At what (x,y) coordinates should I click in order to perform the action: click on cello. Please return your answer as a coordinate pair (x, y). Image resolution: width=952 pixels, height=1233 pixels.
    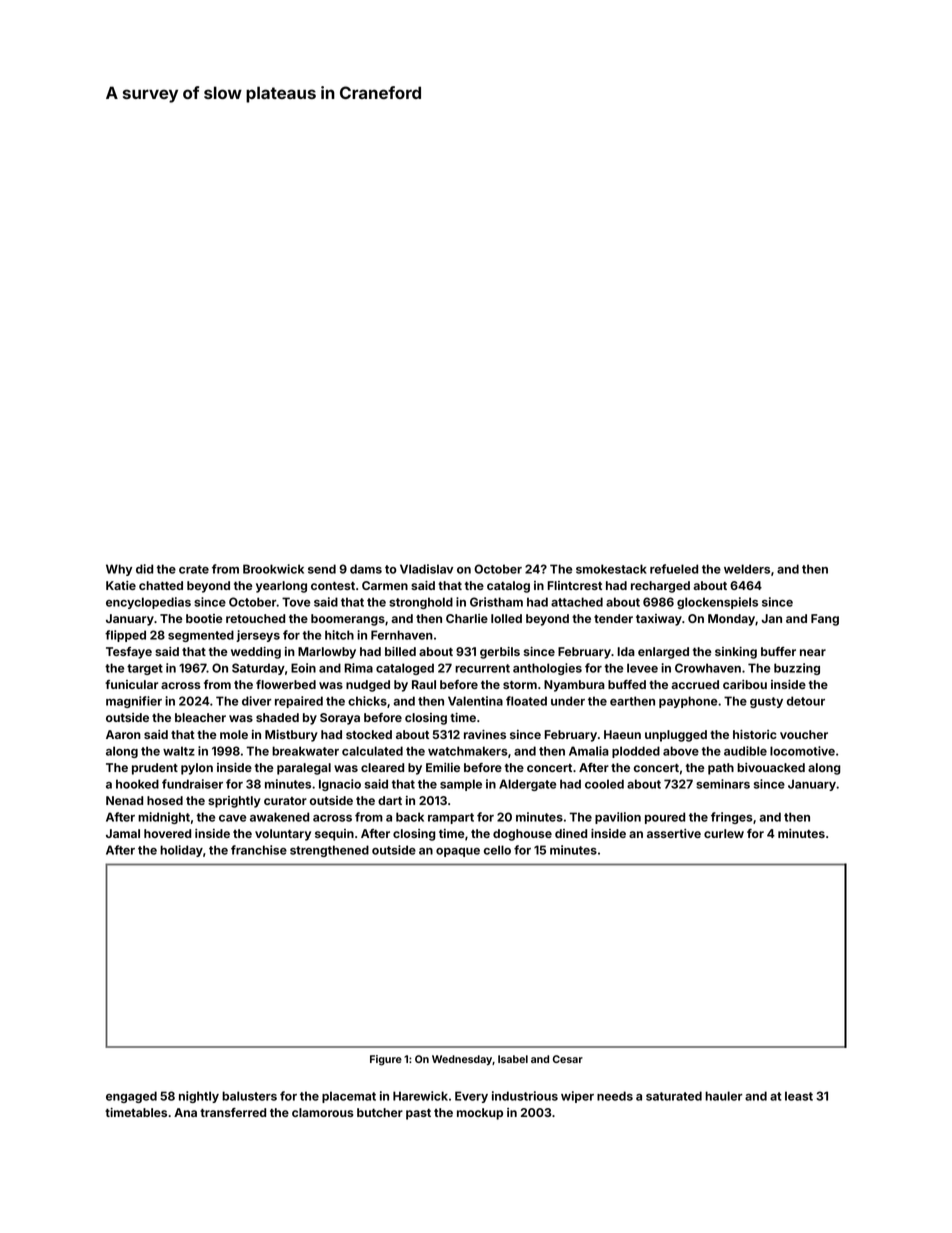
    Looking at the image, I should click on (497, 850).
